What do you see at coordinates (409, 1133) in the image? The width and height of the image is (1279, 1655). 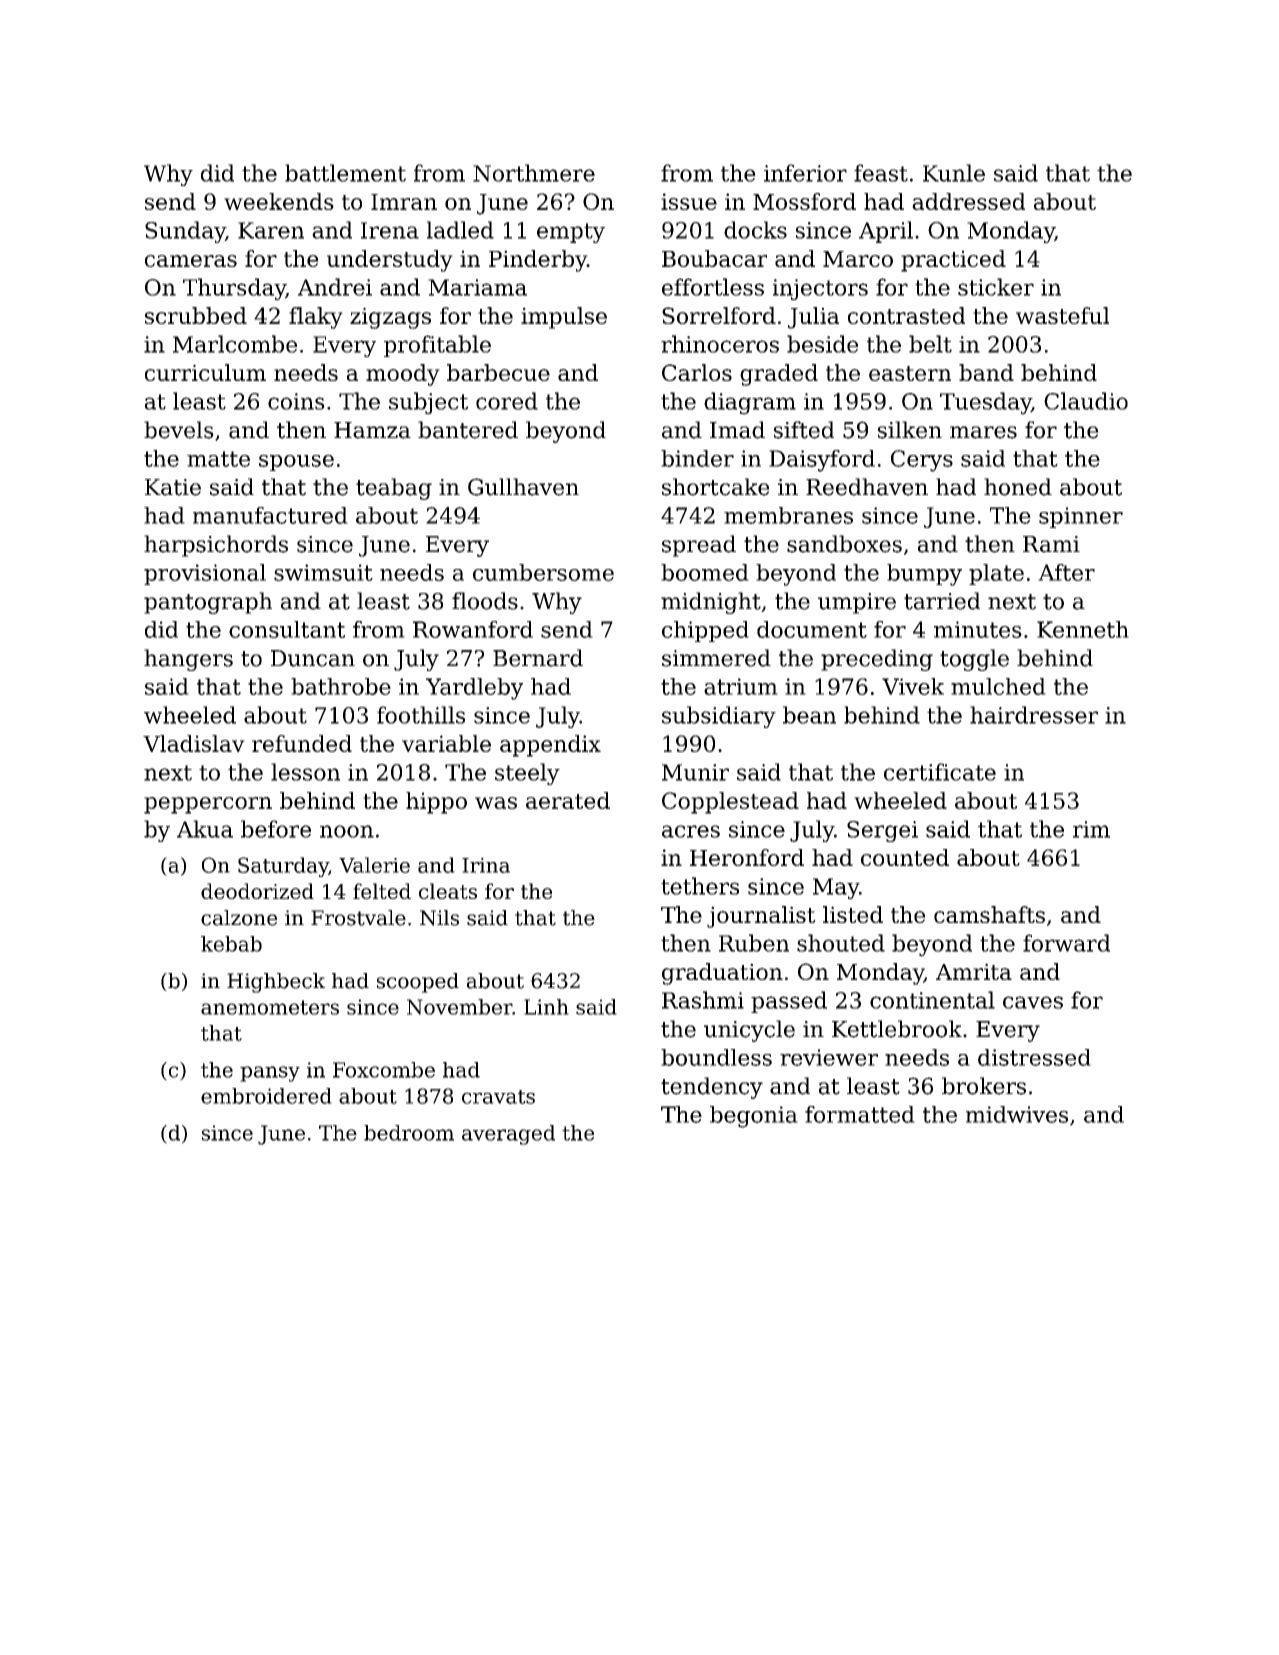 I see `bedroom` at bounding box center [409, 1133].
